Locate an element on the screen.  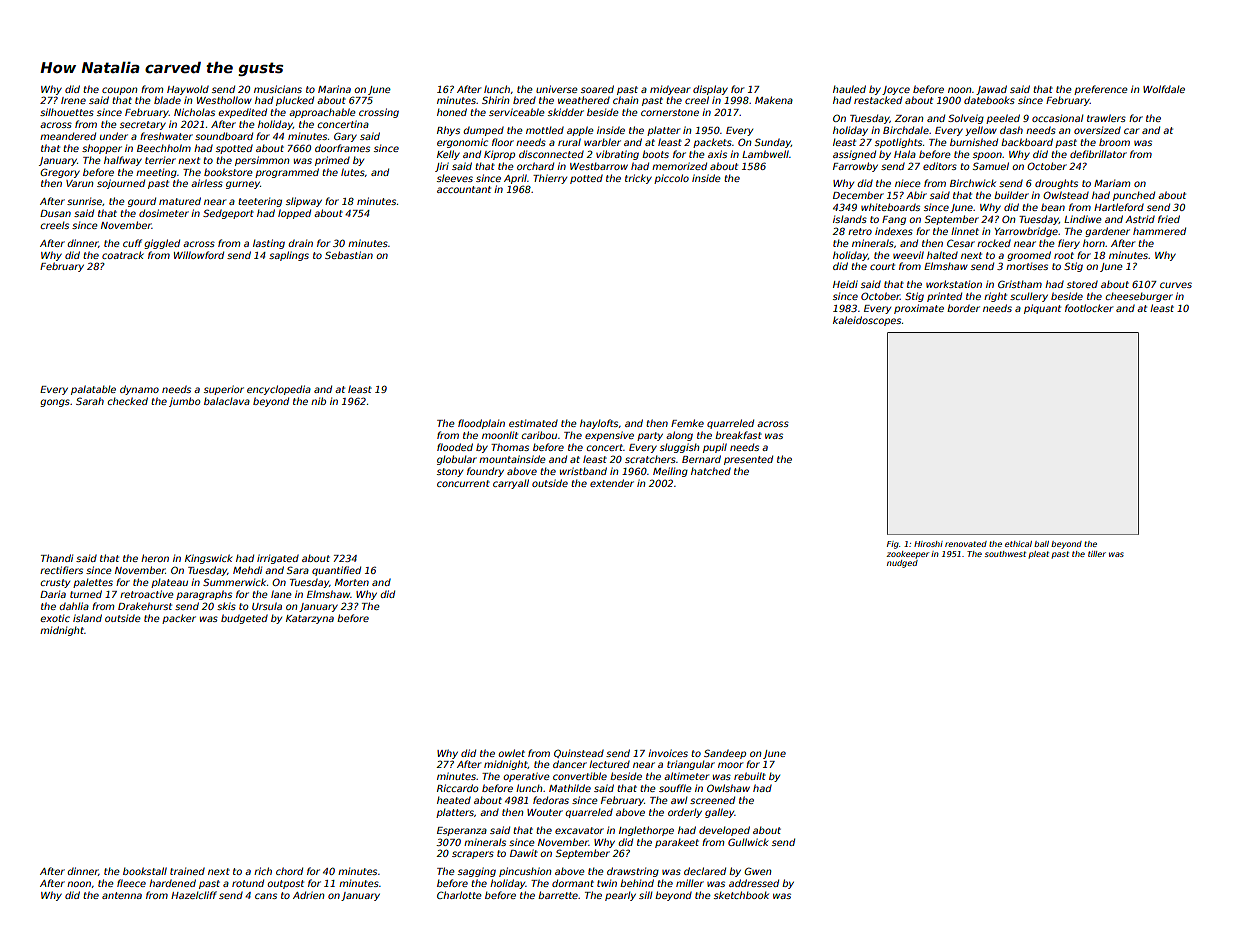
Riccardo is located at coordinates (457, 788).
